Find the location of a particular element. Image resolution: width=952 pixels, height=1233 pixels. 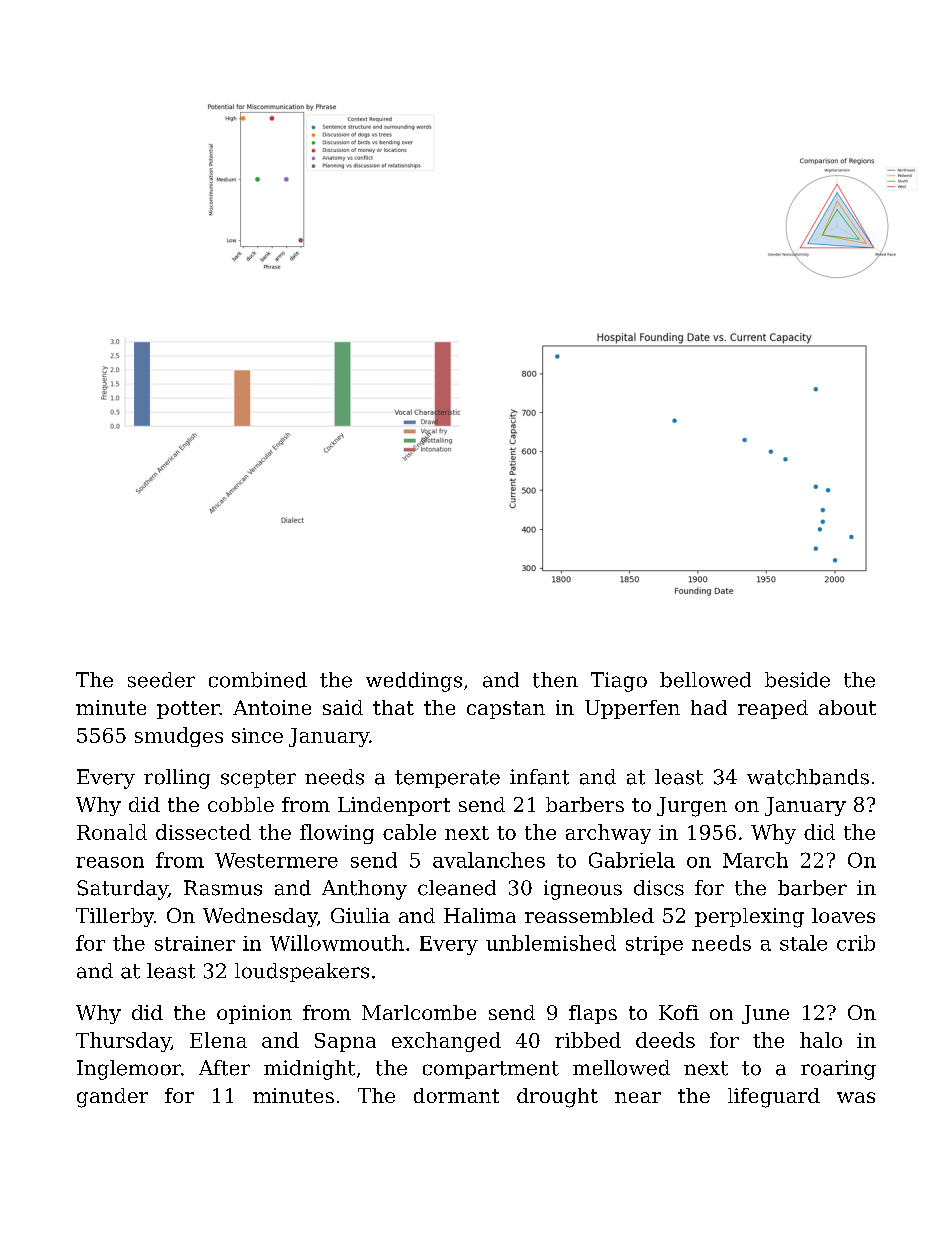

flaps is located at coordinates (593, 1014).
